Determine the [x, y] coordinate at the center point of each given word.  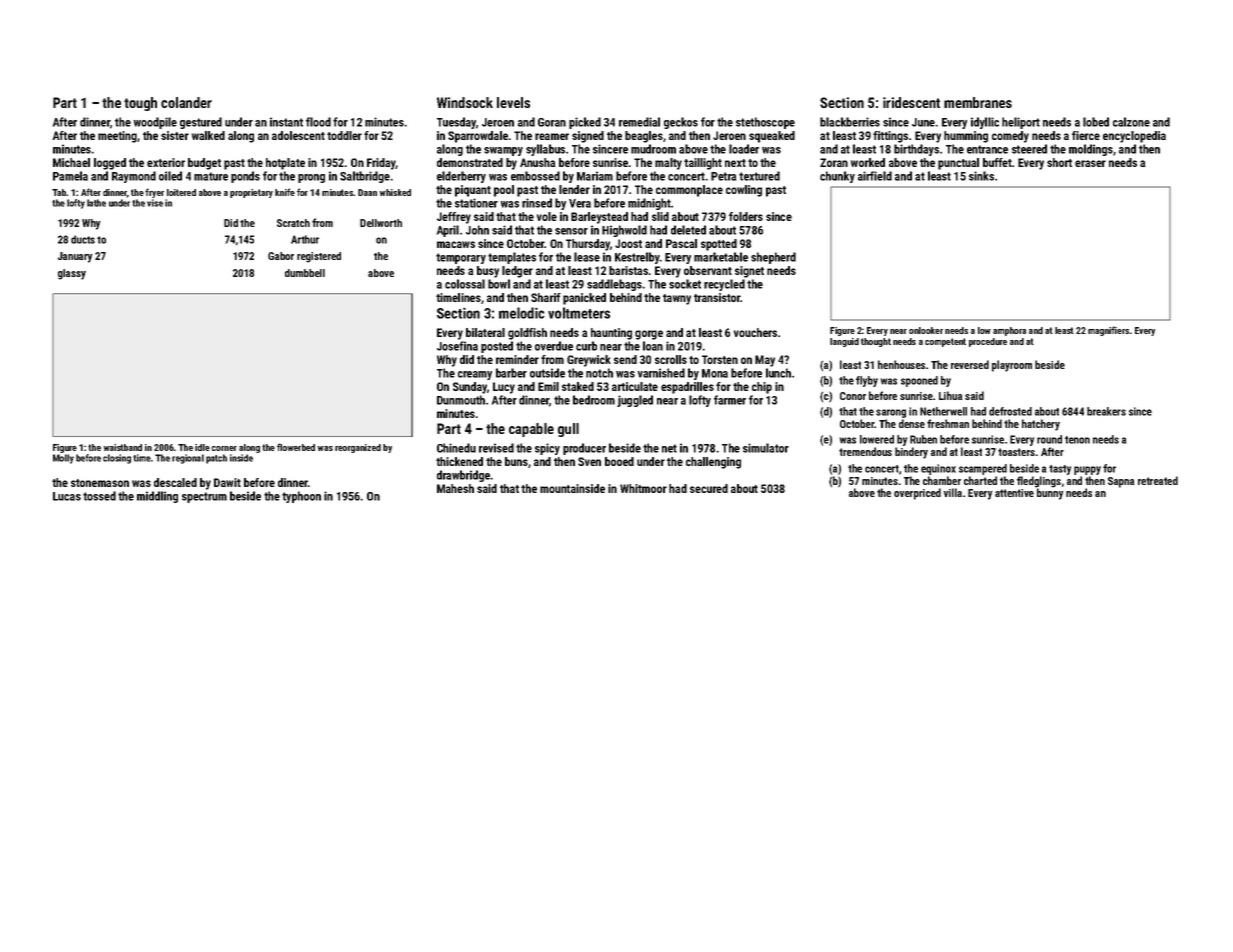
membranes [978, 102]
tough [140, 104]
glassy [72, 274]
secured [709, 488]
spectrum [204, 497]
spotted [719, 245]
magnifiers [1108, 331]
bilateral [485, 332]
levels [513, 102]
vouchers [755, 332]
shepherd [773, 258]
